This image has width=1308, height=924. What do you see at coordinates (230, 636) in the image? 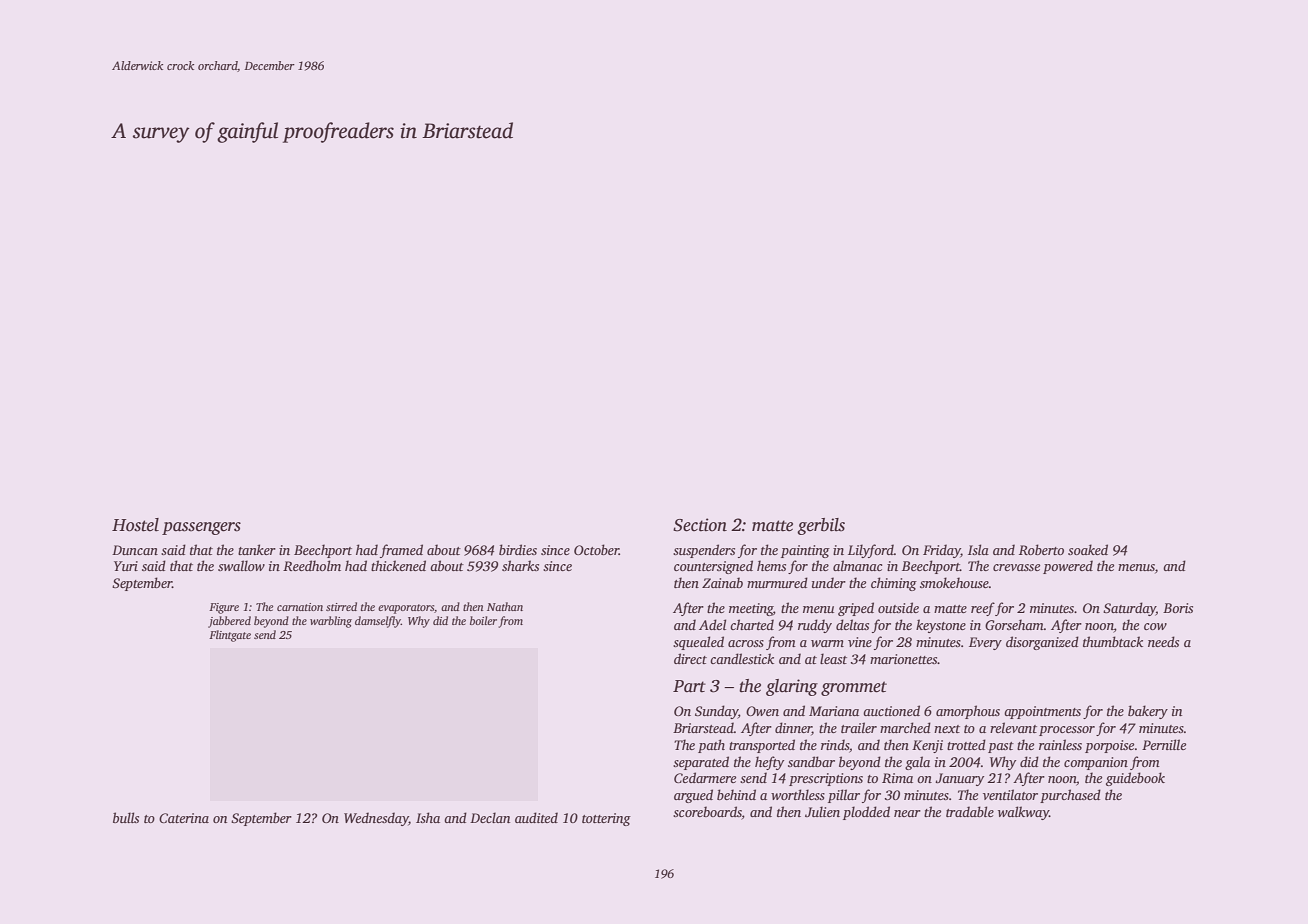
I see `Flintgate` at bounding box center [230, 636].
